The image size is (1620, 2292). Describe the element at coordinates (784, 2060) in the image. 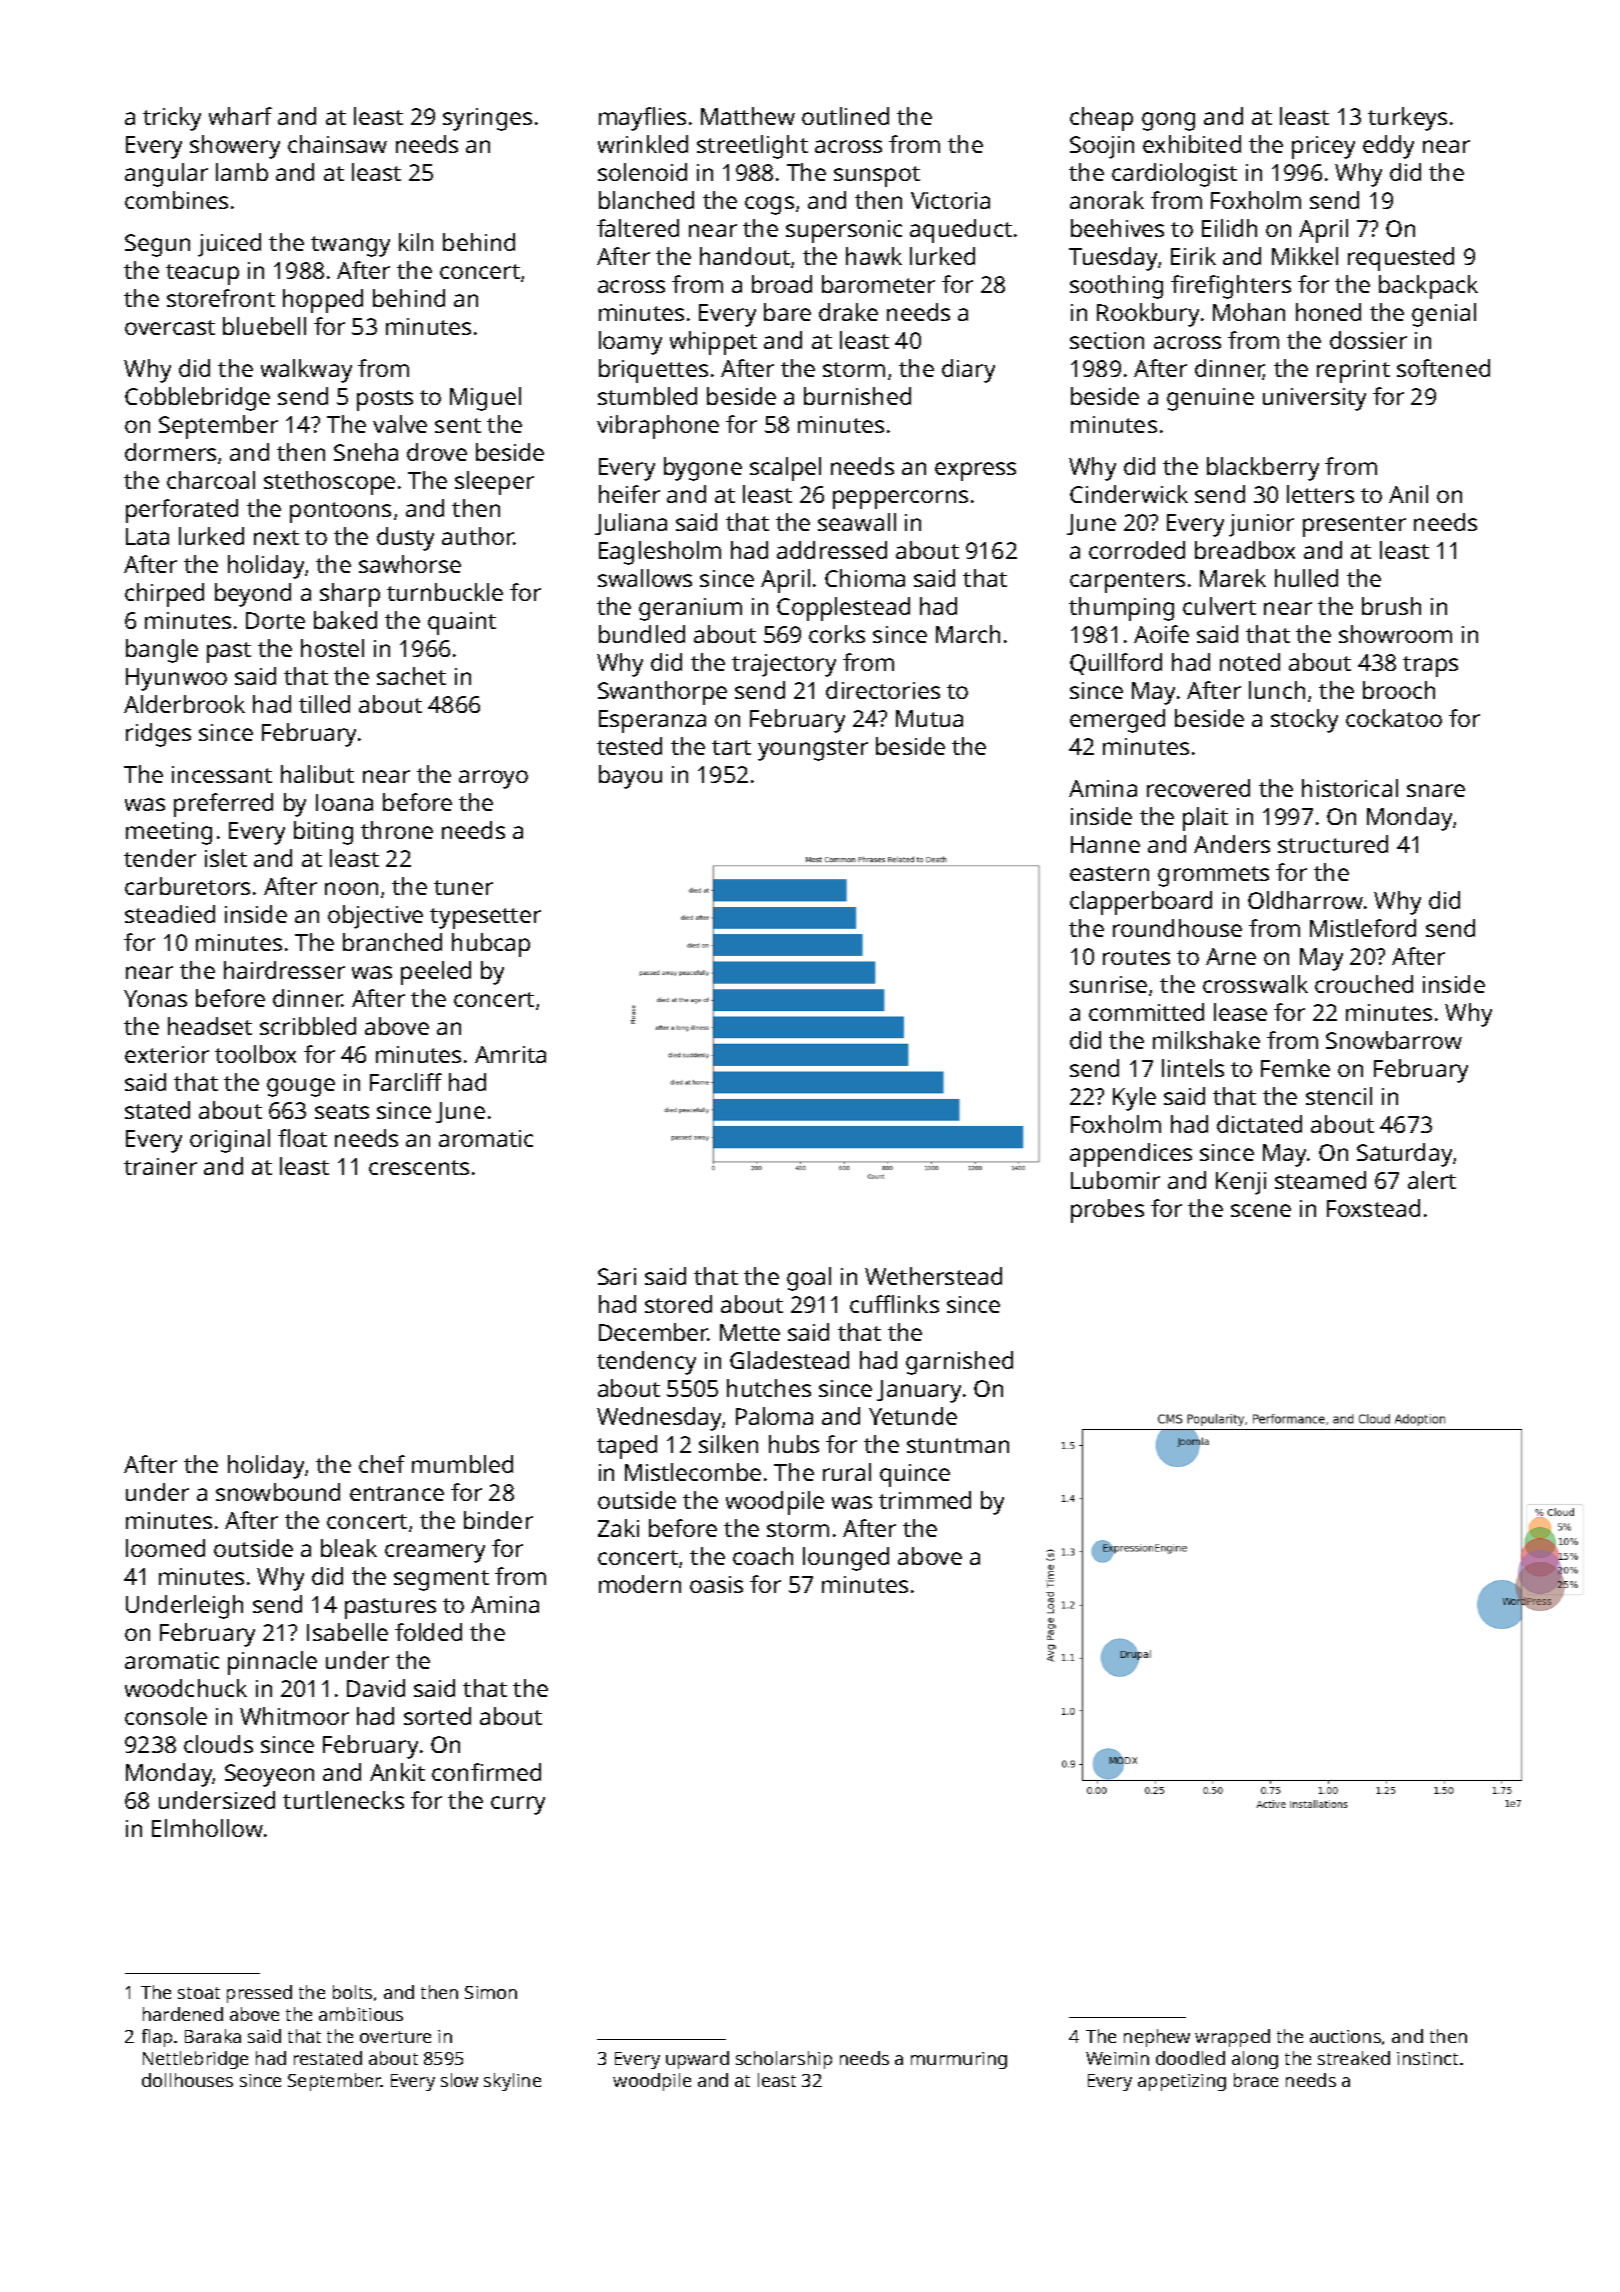

I see `scholarship` at that location.
